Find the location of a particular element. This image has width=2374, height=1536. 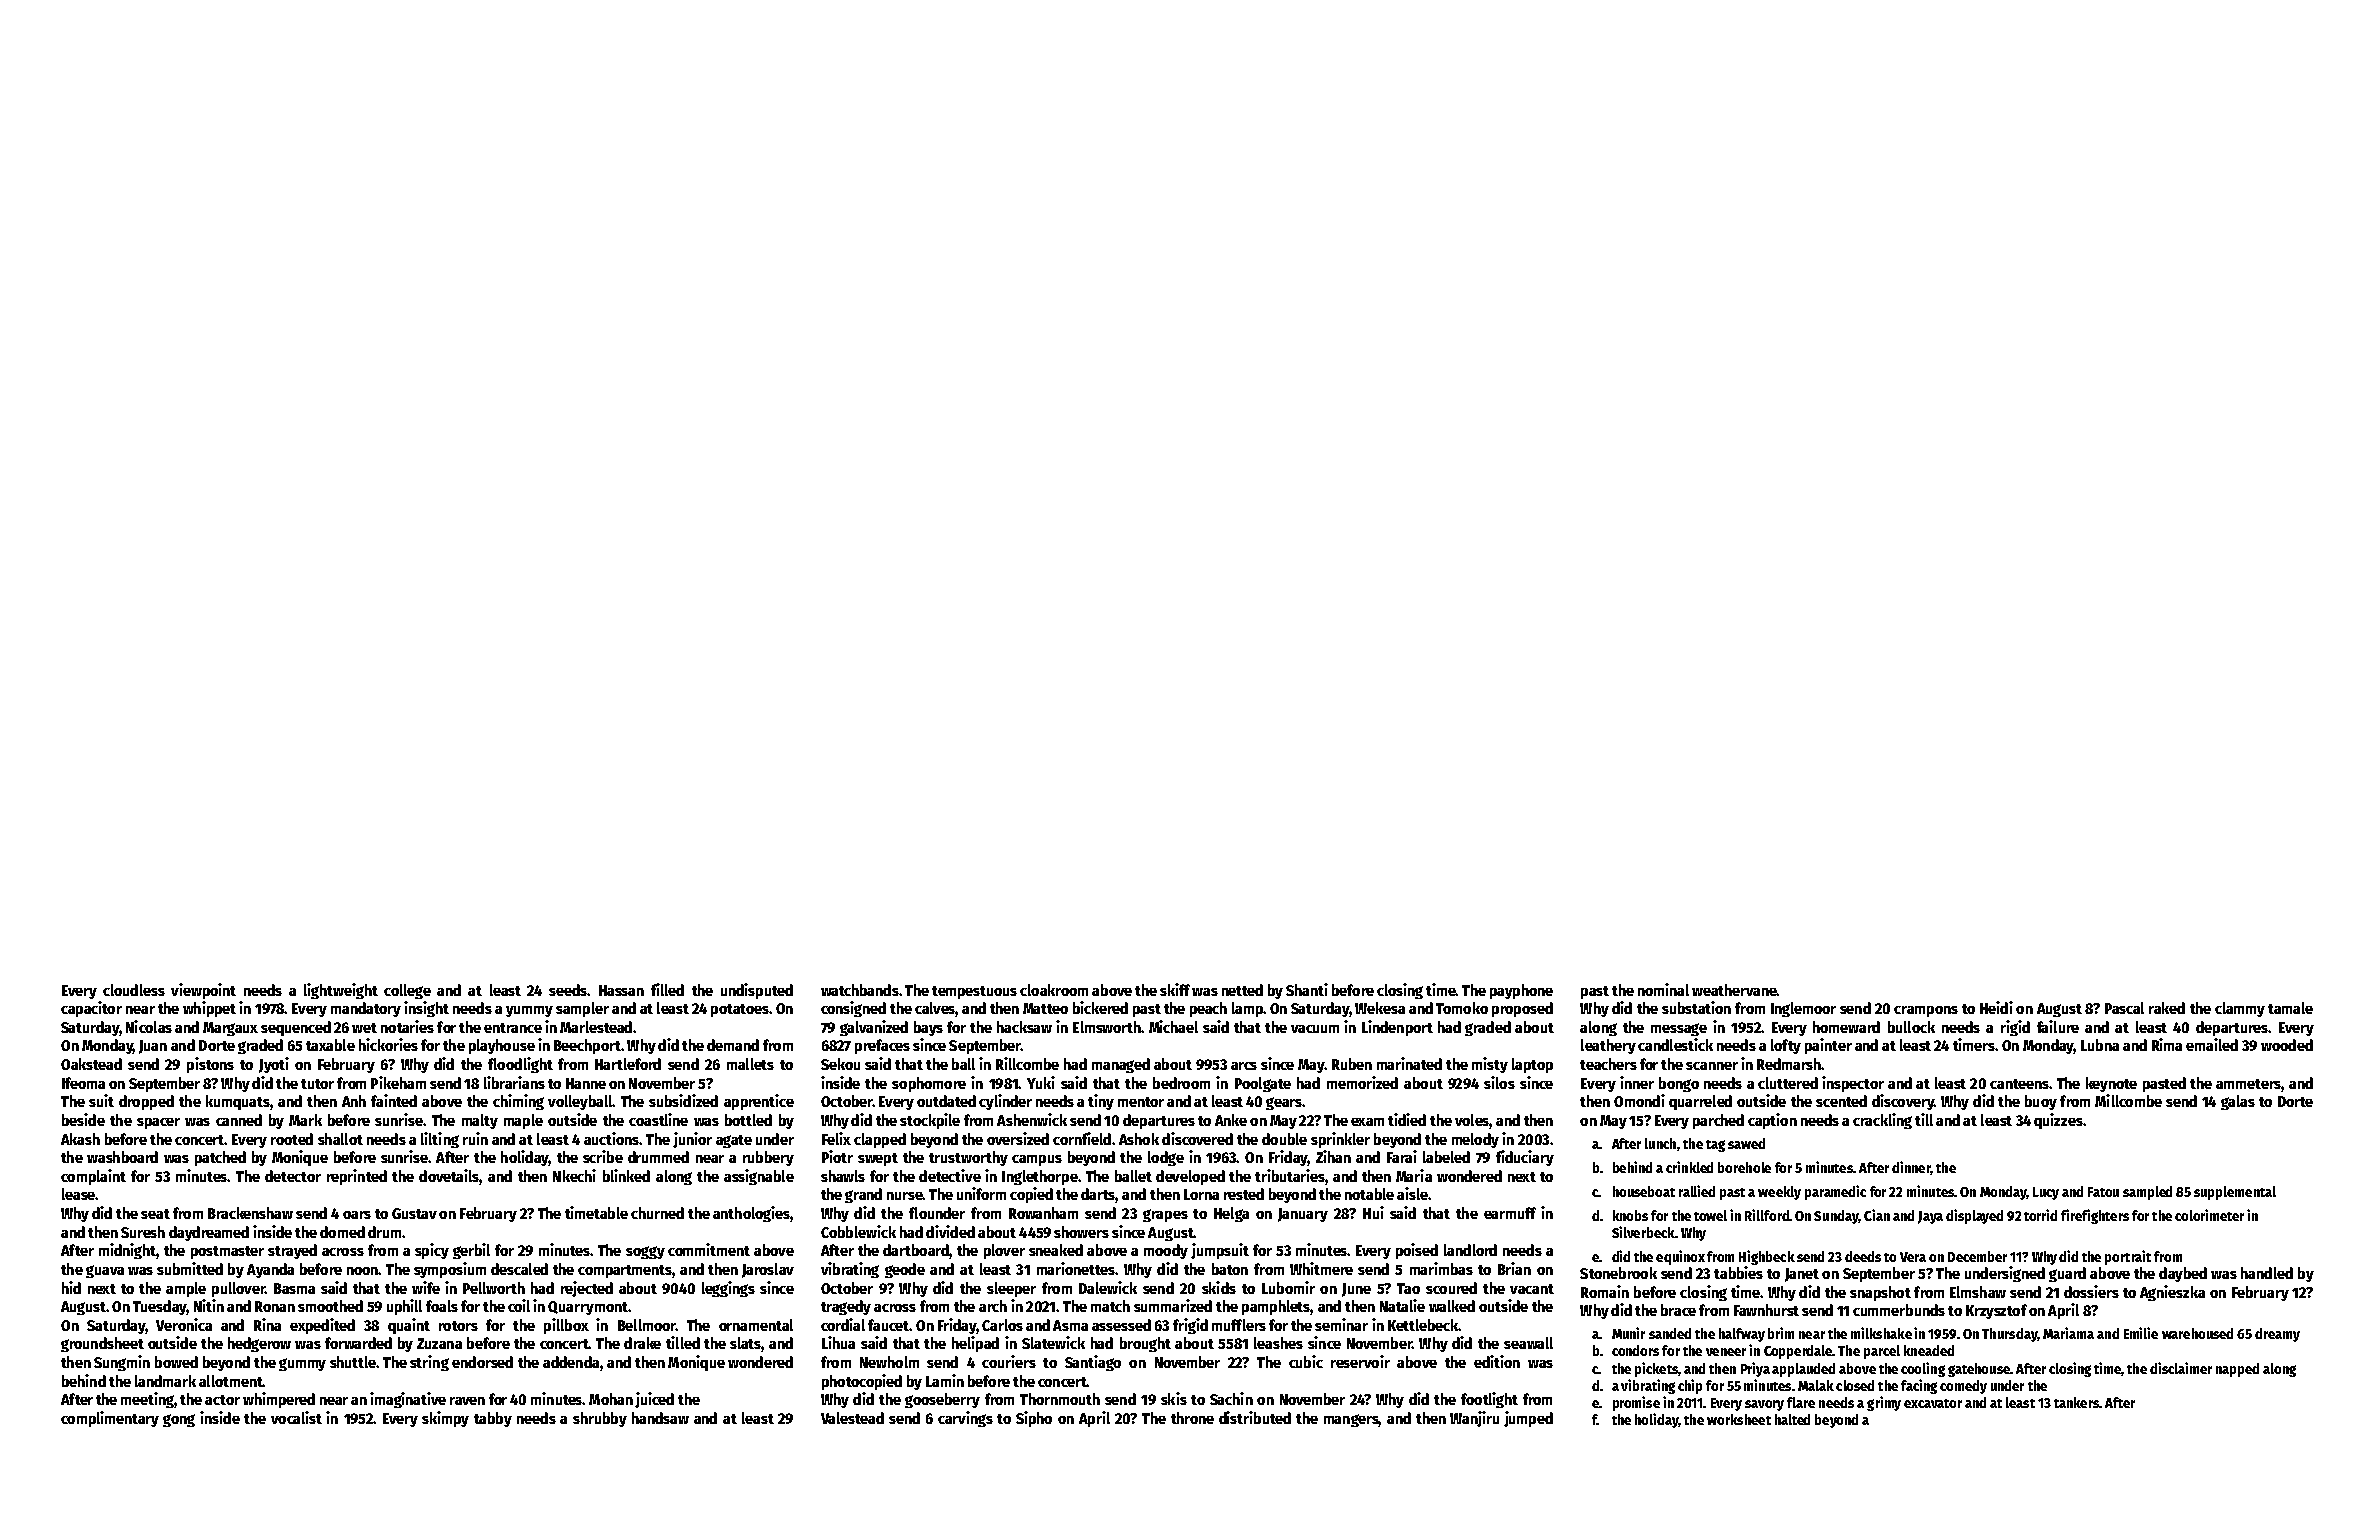

scribe is located at coordinates (603, 1156).
